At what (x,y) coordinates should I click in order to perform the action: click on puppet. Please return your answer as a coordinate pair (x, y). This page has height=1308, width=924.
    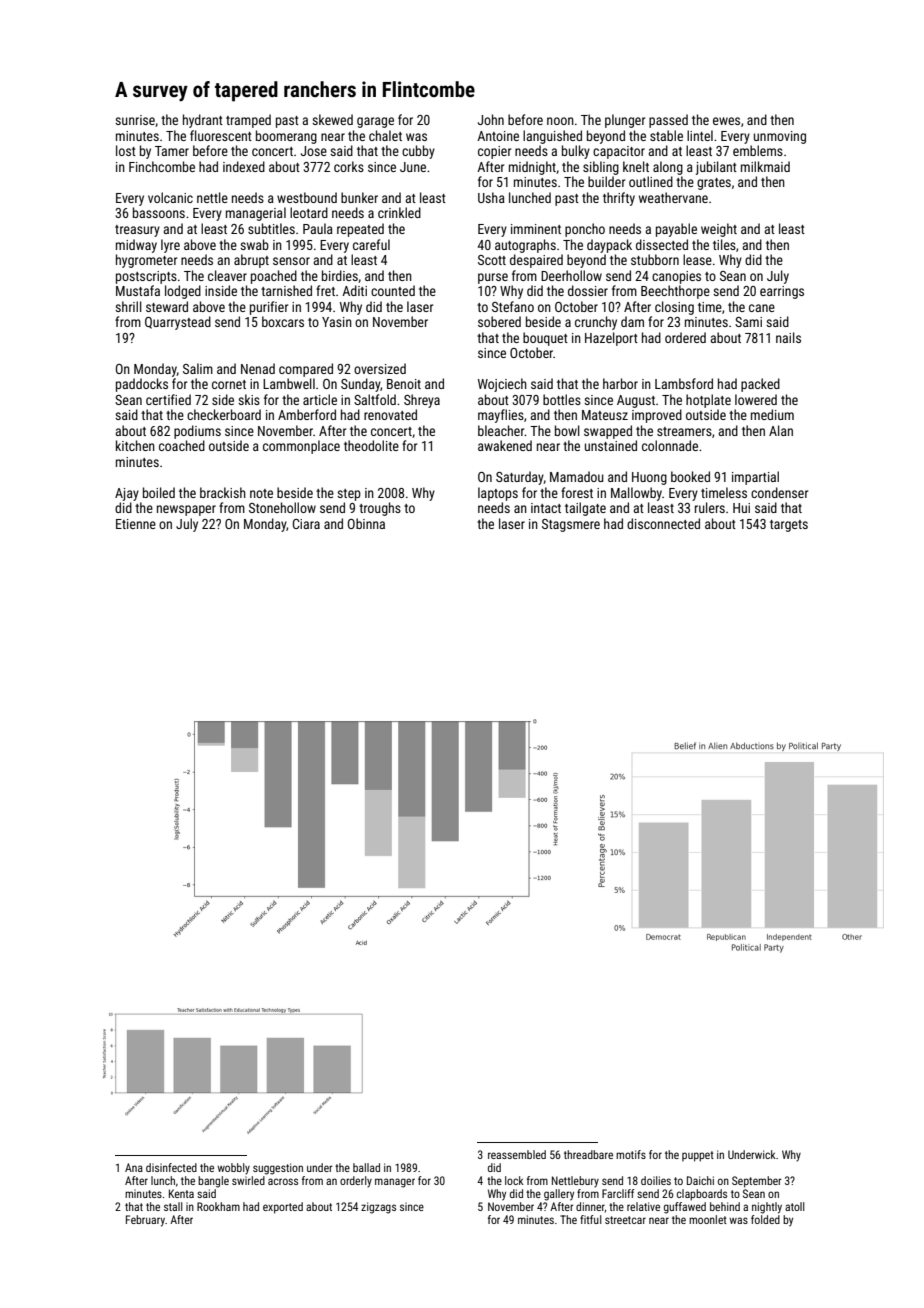
    Looking at the image, I should click on (698, 1156).
